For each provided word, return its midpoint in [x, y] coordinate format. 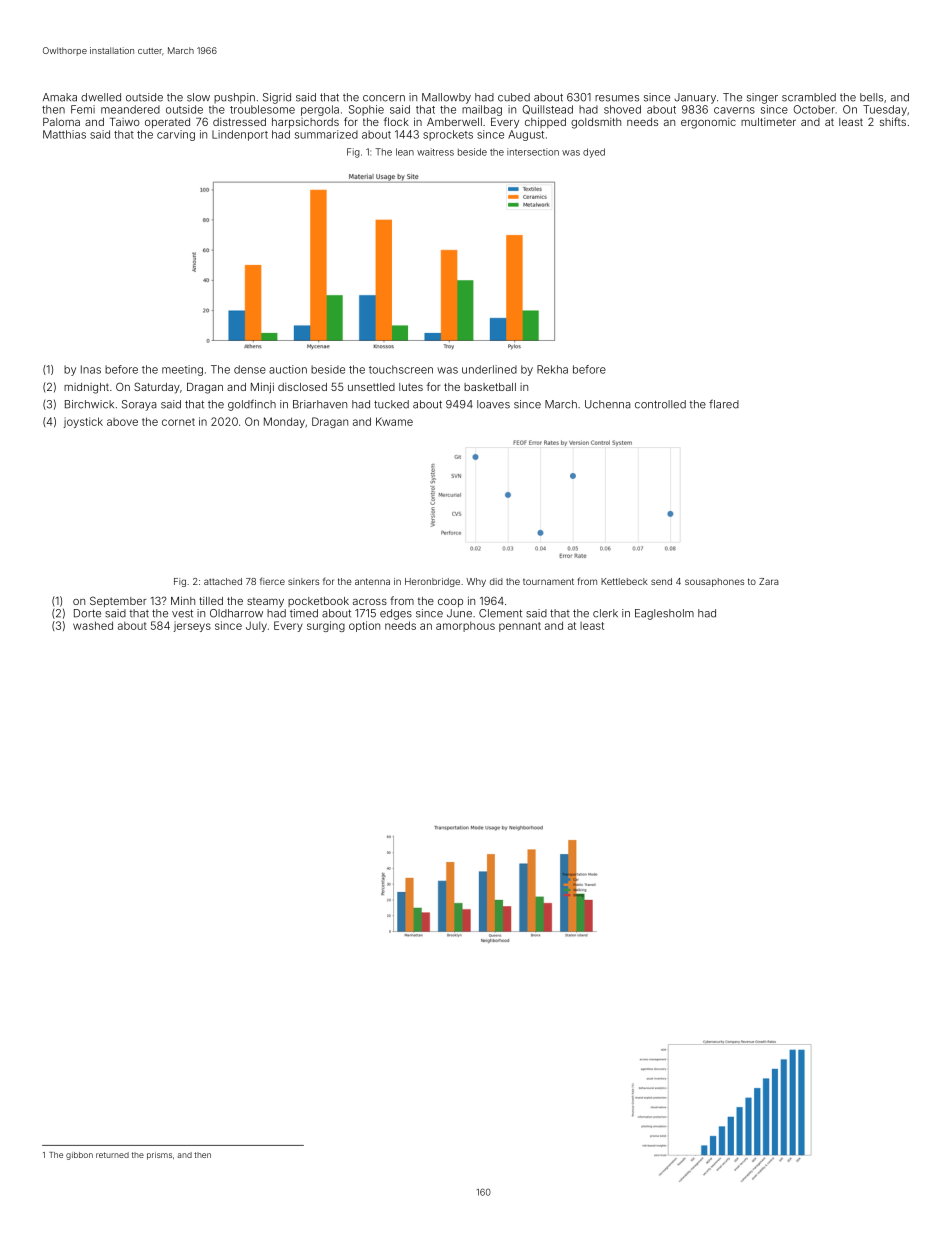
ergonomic [708, 123]
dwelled [101, 97]
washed [93, 625]
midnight [86, 388]
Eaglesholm [664, 614]
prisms [159, 1156]
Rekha [552, 369]
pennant [520, 627]
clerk [605, 613]
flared [724, 404]
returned [112, 1155]
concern [384, 98]
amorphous [465, 626]
